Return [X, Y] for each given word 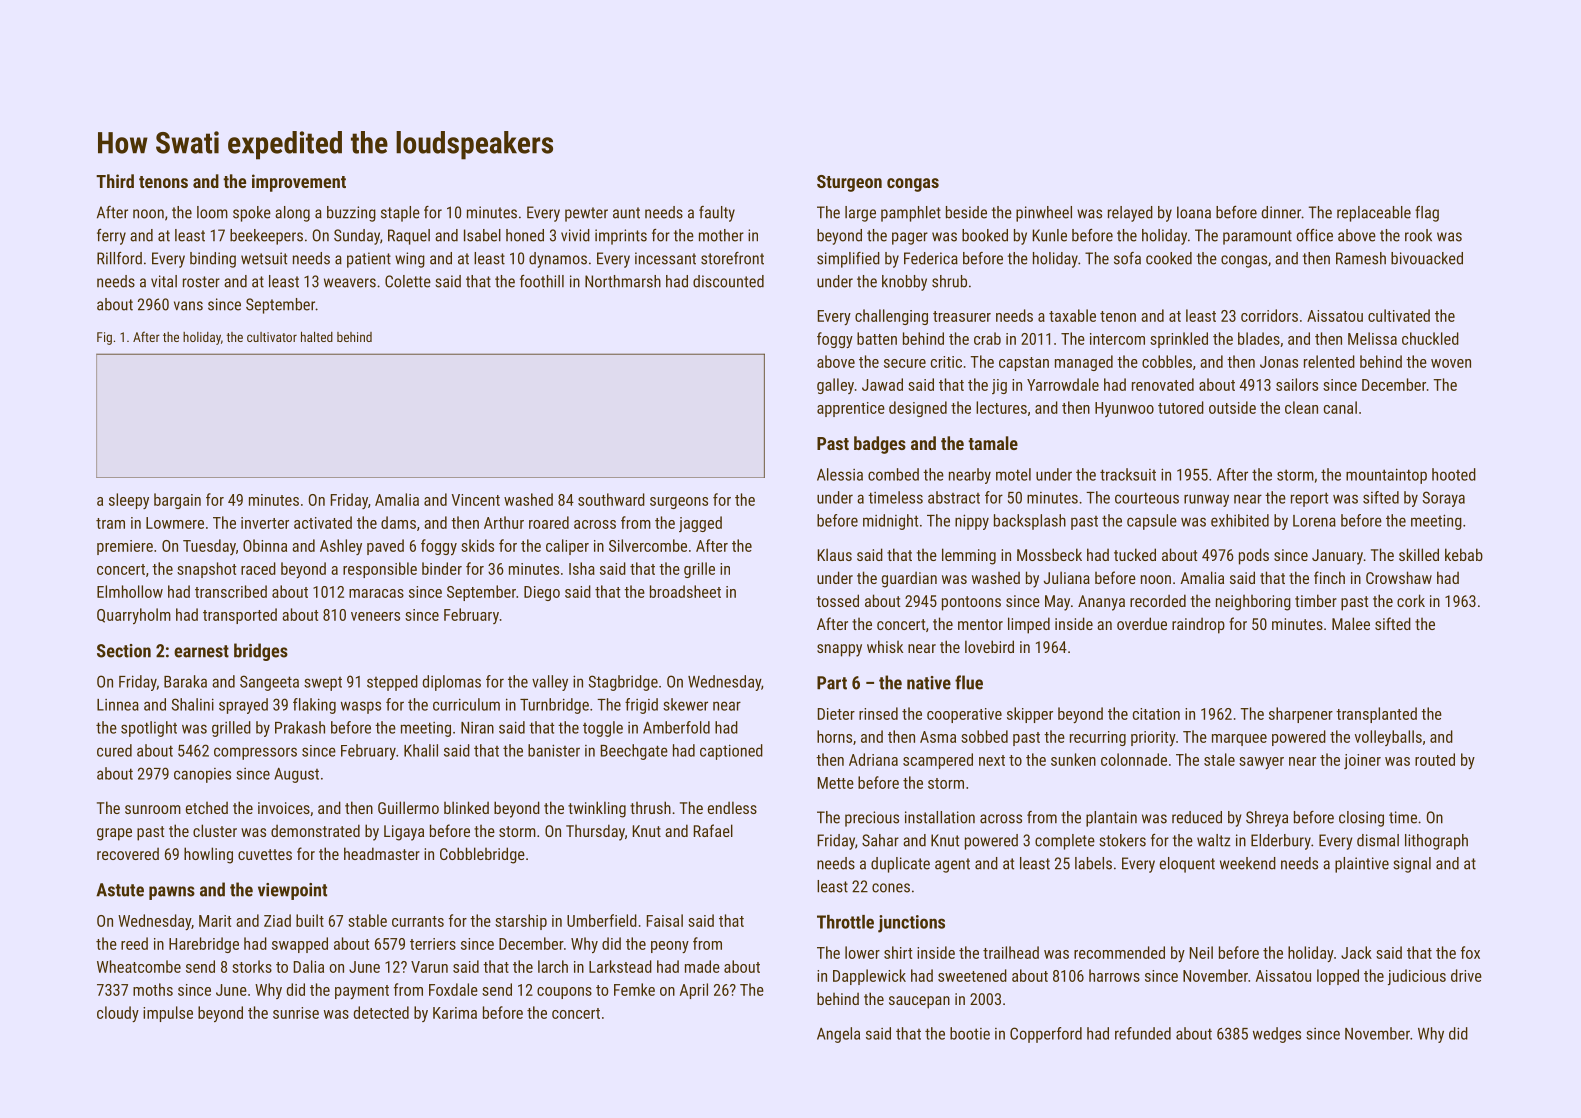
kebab [1464, 554]
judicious [1417, 977]
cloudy [118, 1014]
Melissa [1372, 338]
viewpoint [292, 891]
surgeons [679, 503]
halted [317, 337]
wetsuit [264, 258]
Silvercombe [648, 545]
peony [670, 947]
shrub [949, 281]
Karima [455, 1013]
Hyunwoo [1124, 409]
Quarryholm [134, 616]
